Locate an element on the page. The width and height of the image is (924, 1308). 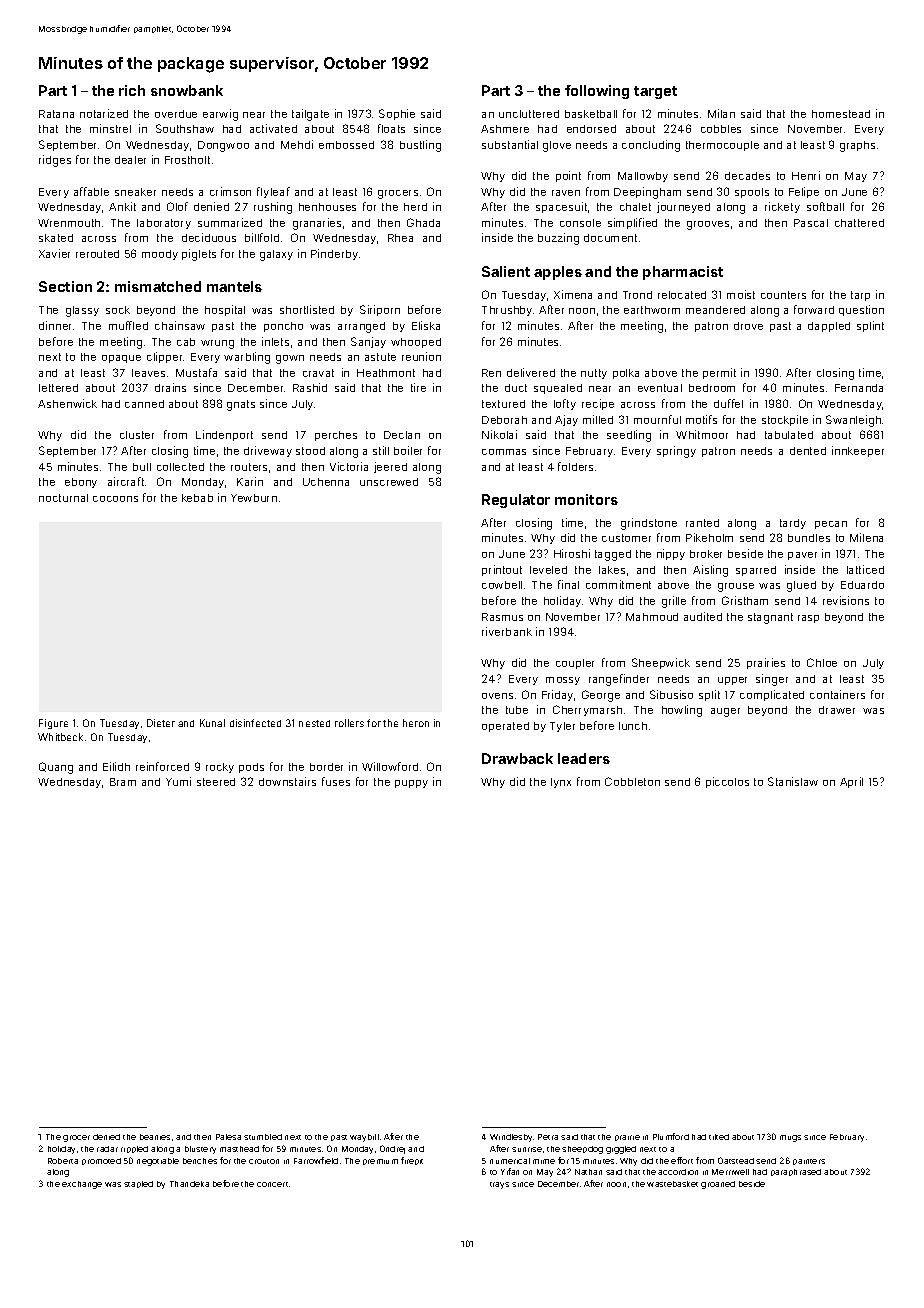
sheepdog is located at coordinates (582, 1150).
